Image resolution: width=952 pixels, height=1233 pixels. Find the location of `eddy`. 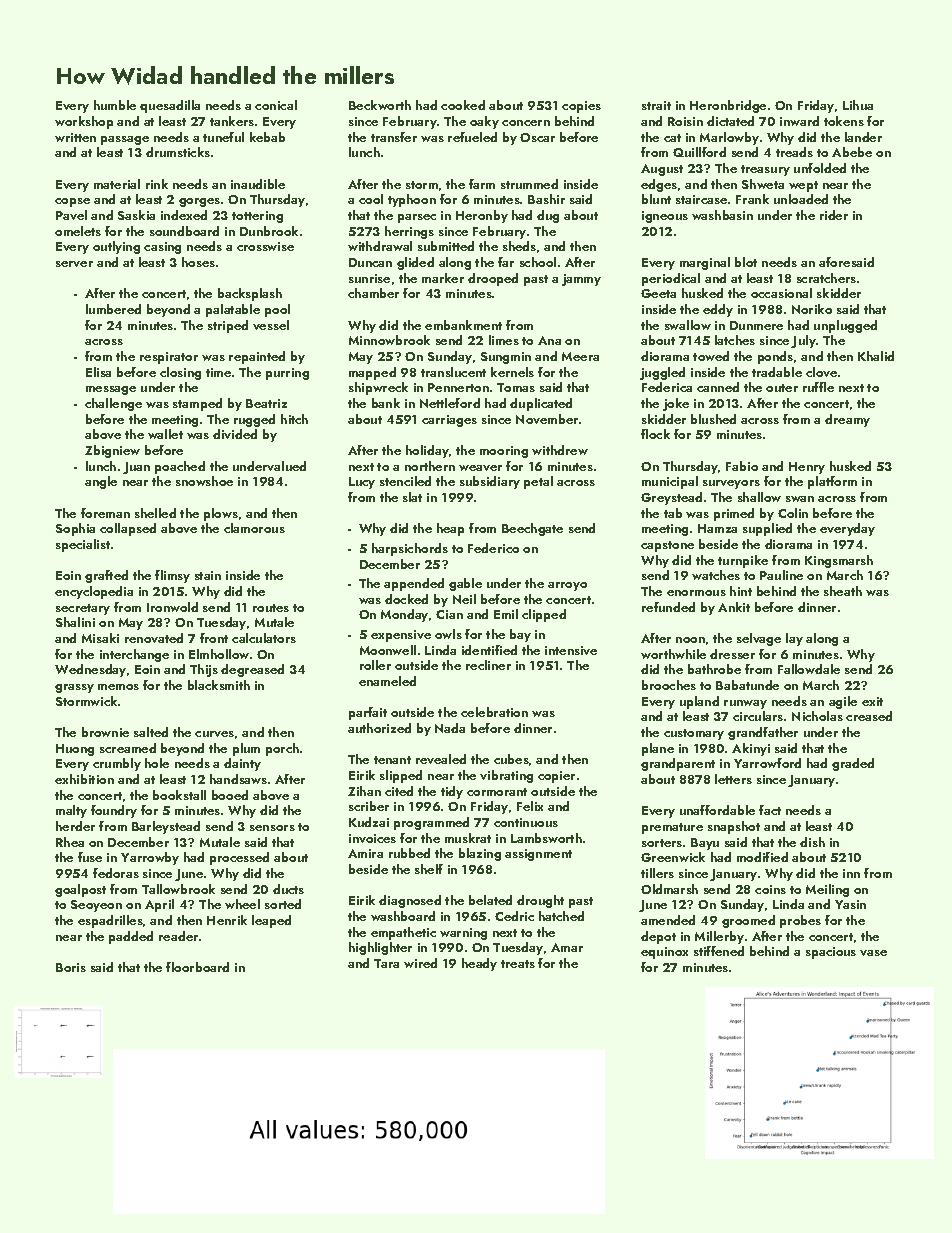

eddy is located at coordinates (718, 310).
